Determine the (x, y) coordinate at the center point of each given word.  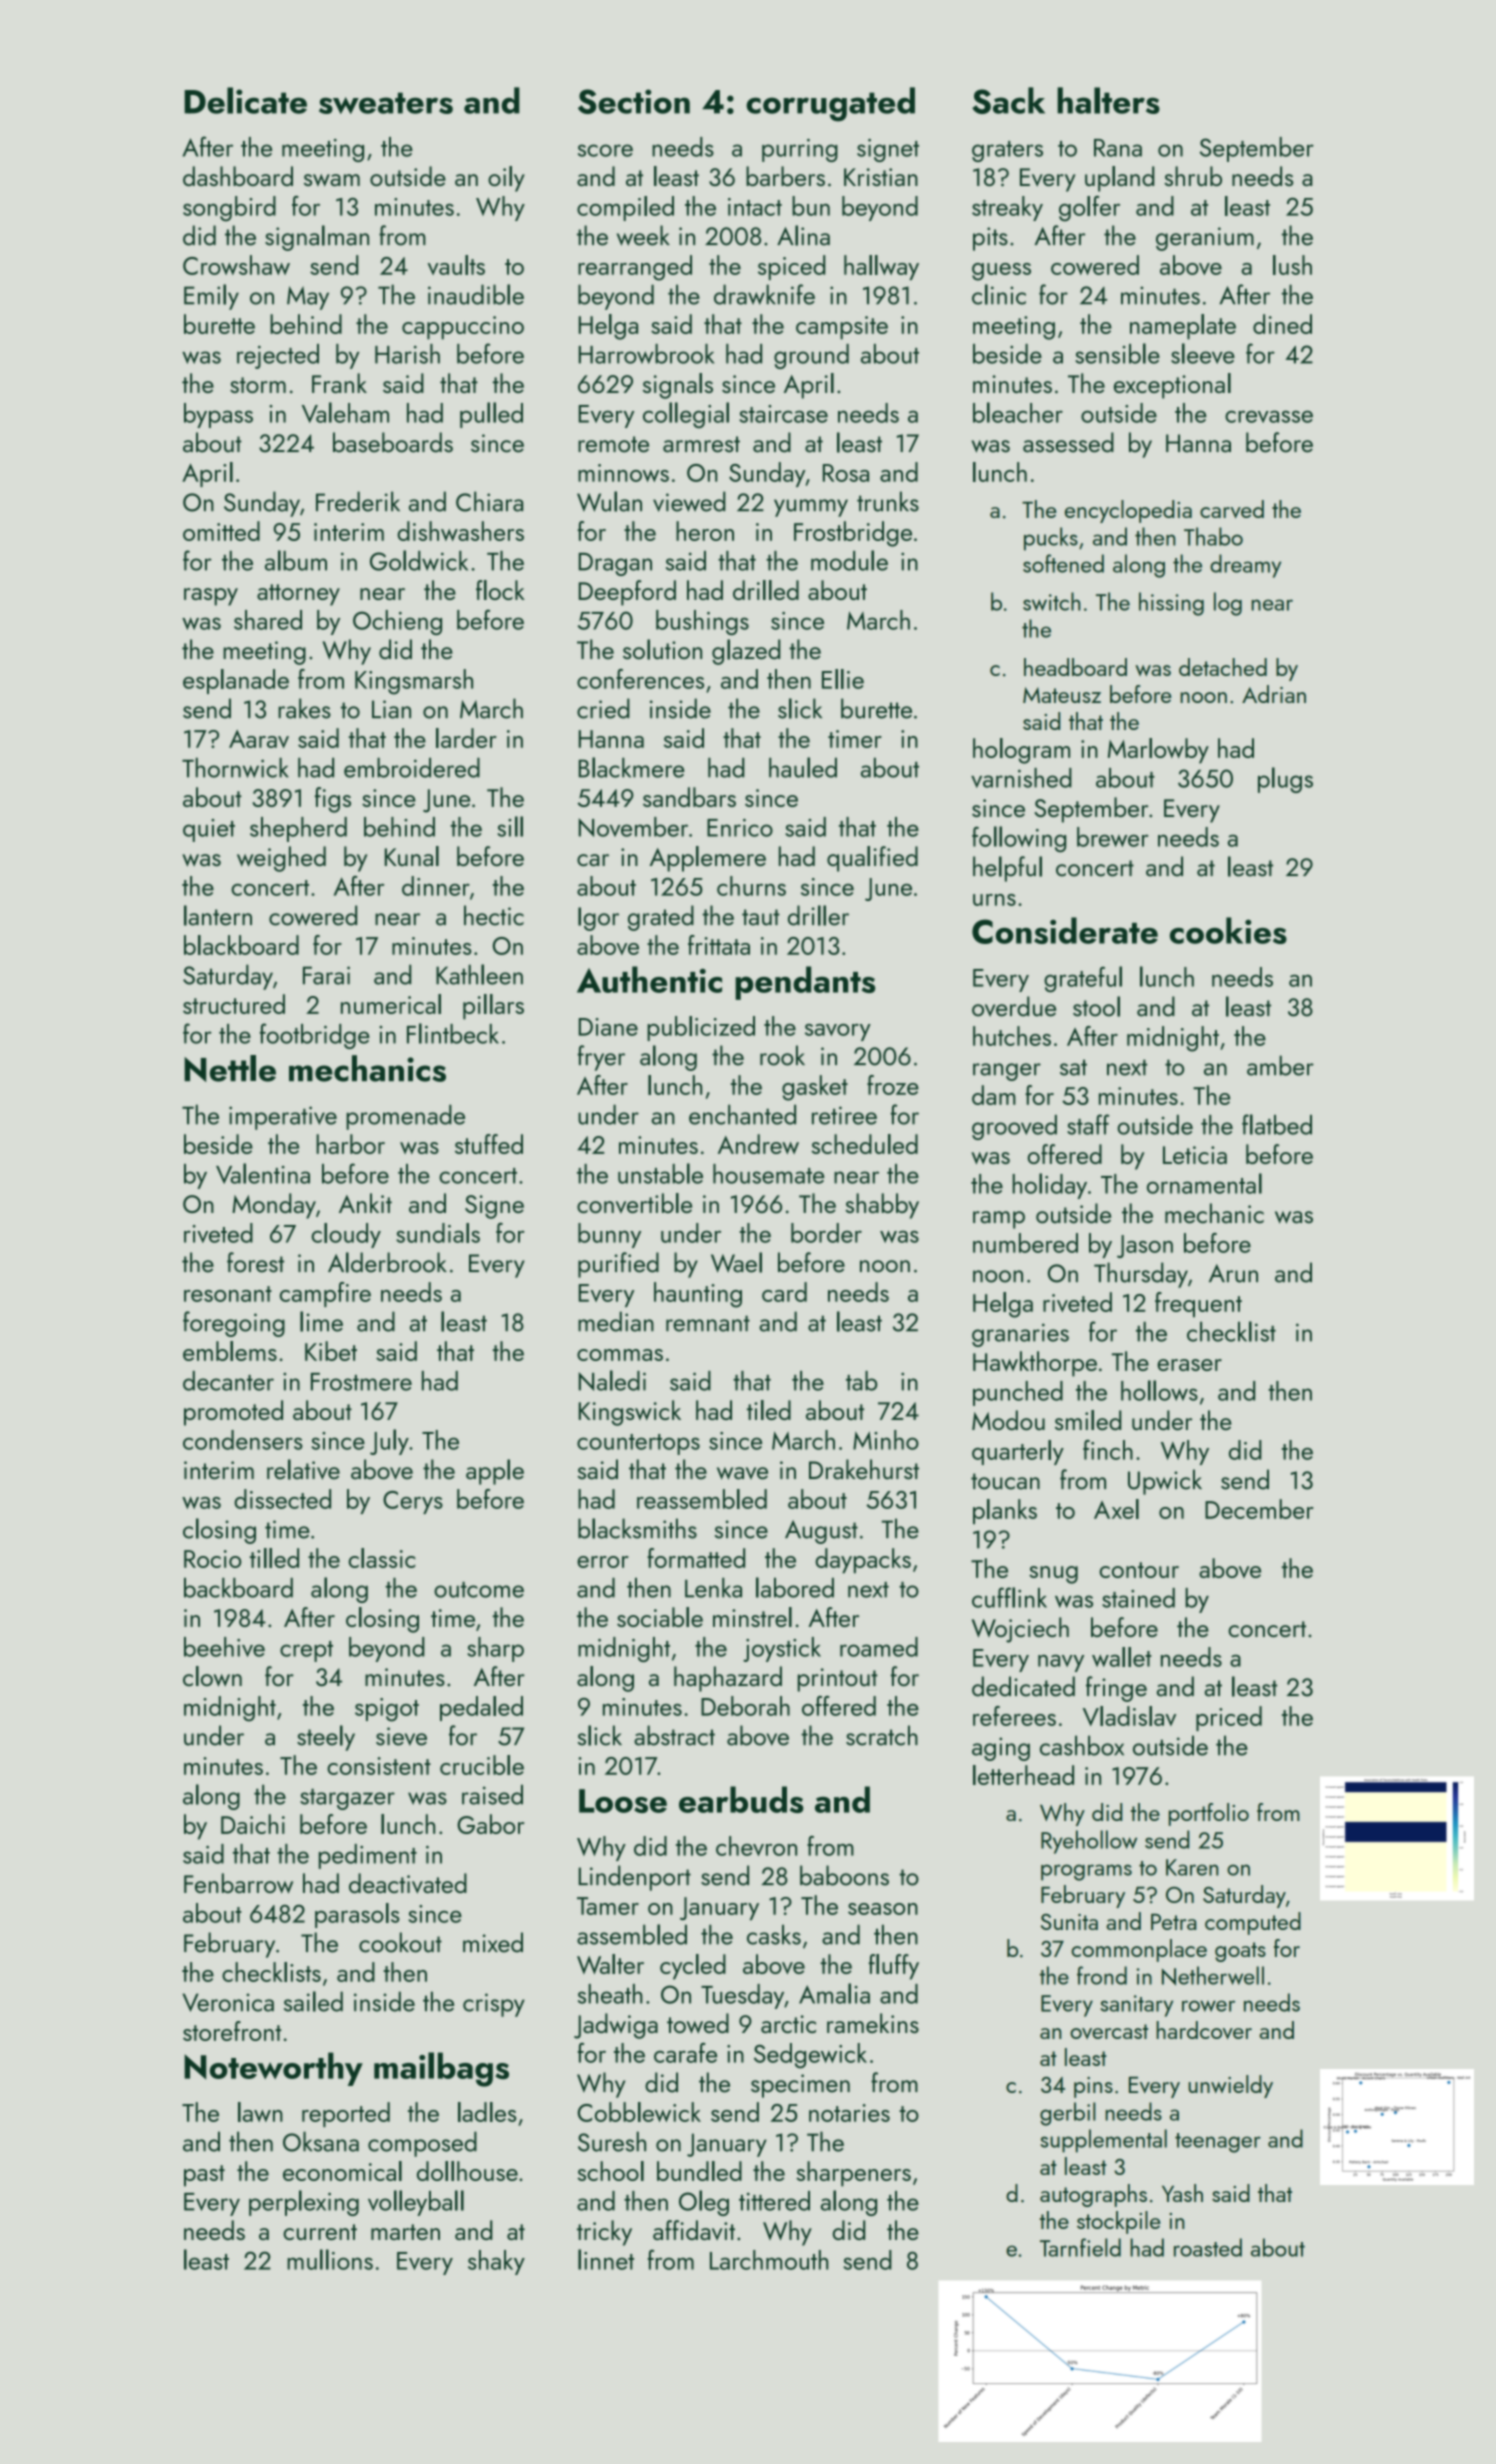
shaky (496, 2262)
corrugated (830, 104)
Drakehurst (864, 1469)
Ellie (843, 679)
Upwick (1165, 1482)
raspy (211, 597)
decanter (228, 1381)
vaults (456, 265)
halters (1108, 100)
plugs (1285, 780)
